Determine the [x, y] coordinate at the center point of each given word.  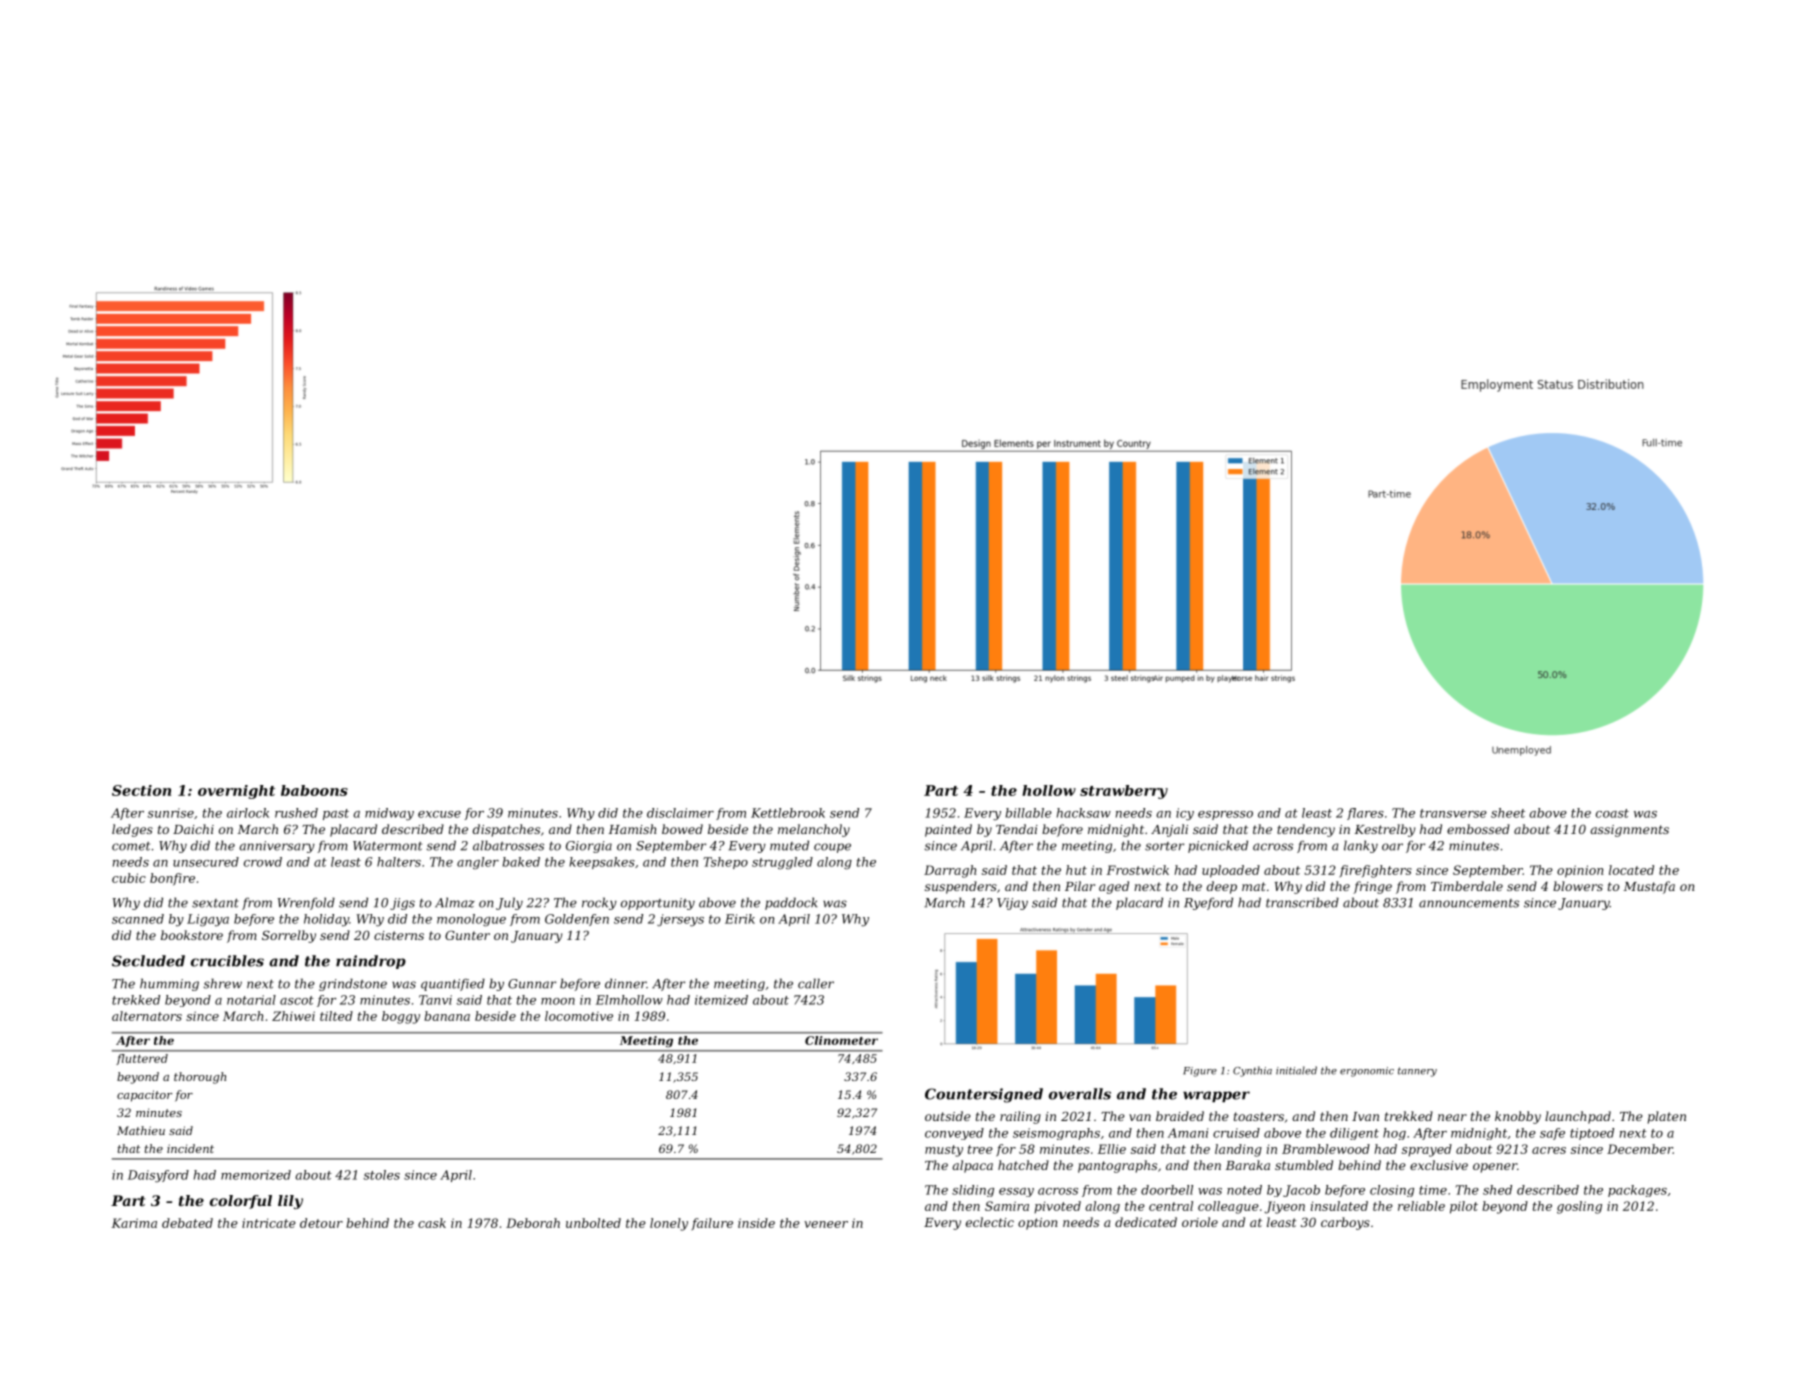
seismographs [1056, 1134]
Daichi [193, 829]
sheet [1508, 813]
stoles [382, 1175]
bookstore [192, 935]
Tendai [1017, 829]
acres [1549, 1150]
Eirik [740, 919]
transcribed [1302, 902]
